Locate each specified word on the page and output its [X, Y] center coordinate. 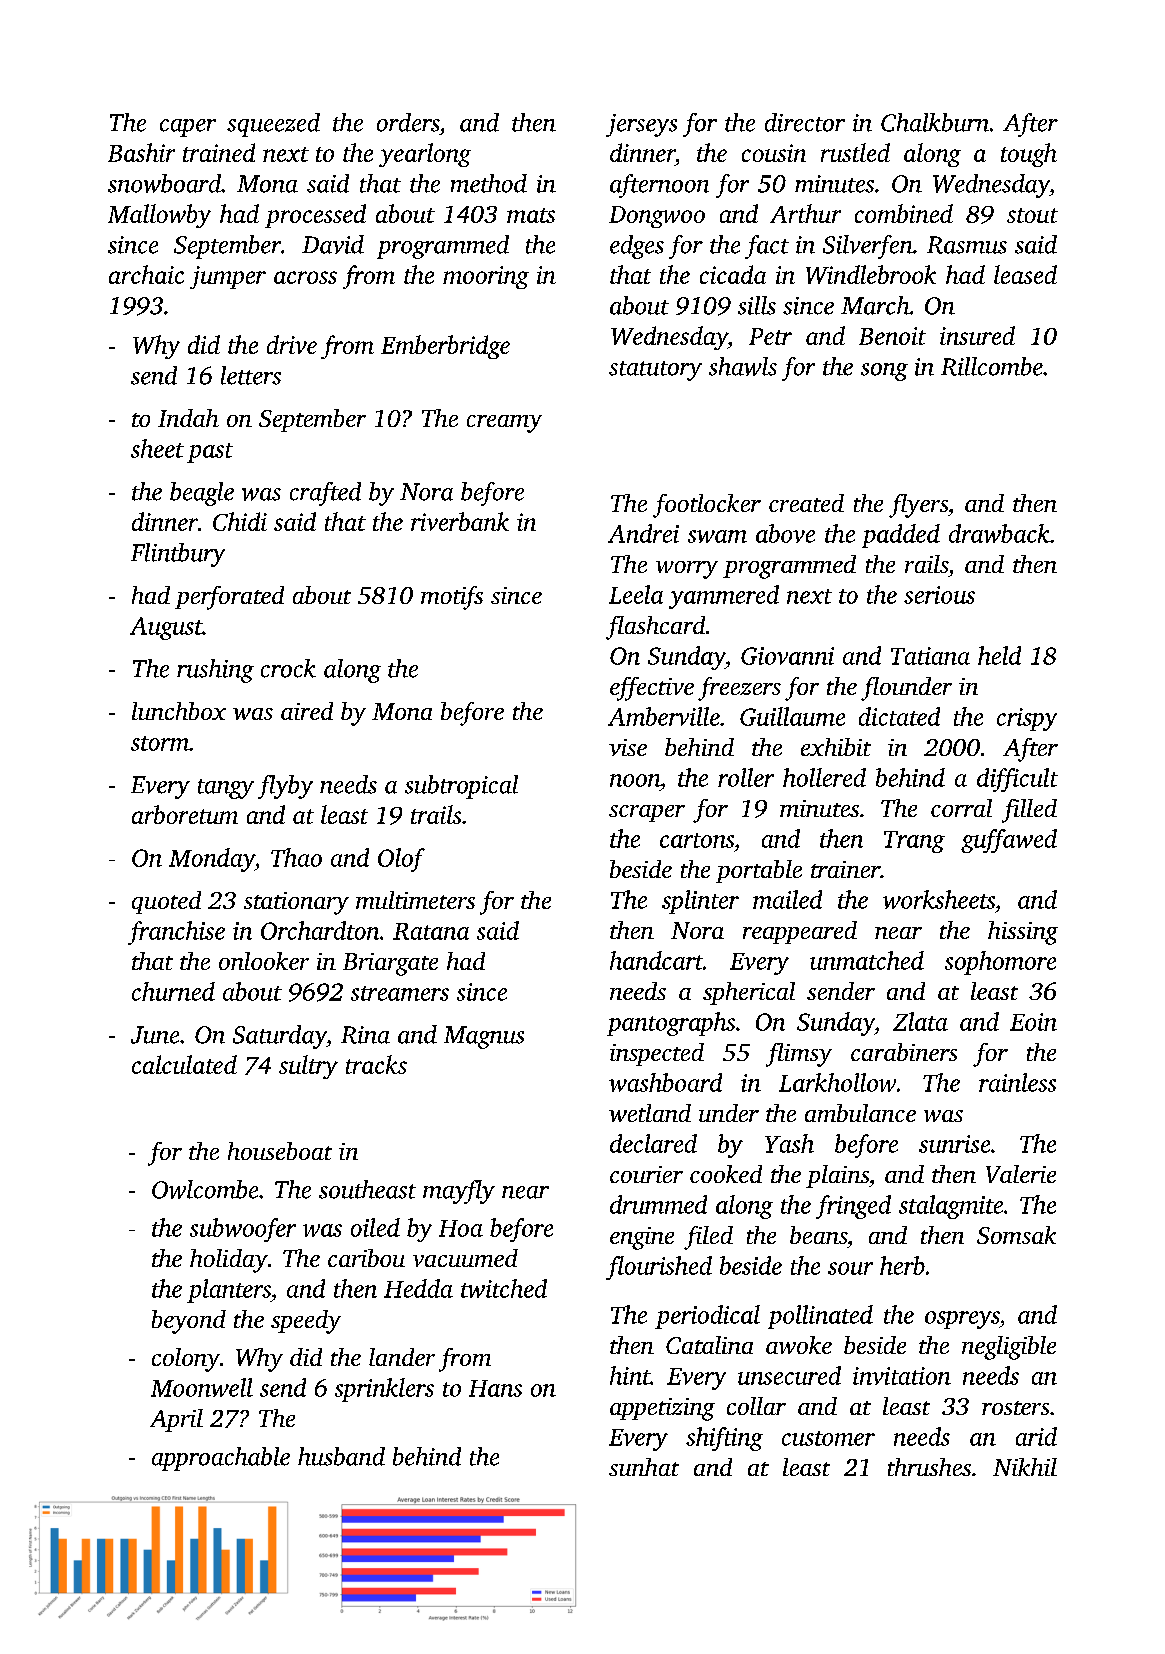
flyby [285, 787]
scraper [647, 813]
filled [1029, 811]
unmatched [867, 960]
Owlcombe [205, 1189]
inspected [657, 1054]
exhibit [836, 747]
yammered [724, 597]
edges [637, 247]
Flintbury [178, 555]
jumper [228, 277]
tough [1029, 155]
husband [341, 1456]
